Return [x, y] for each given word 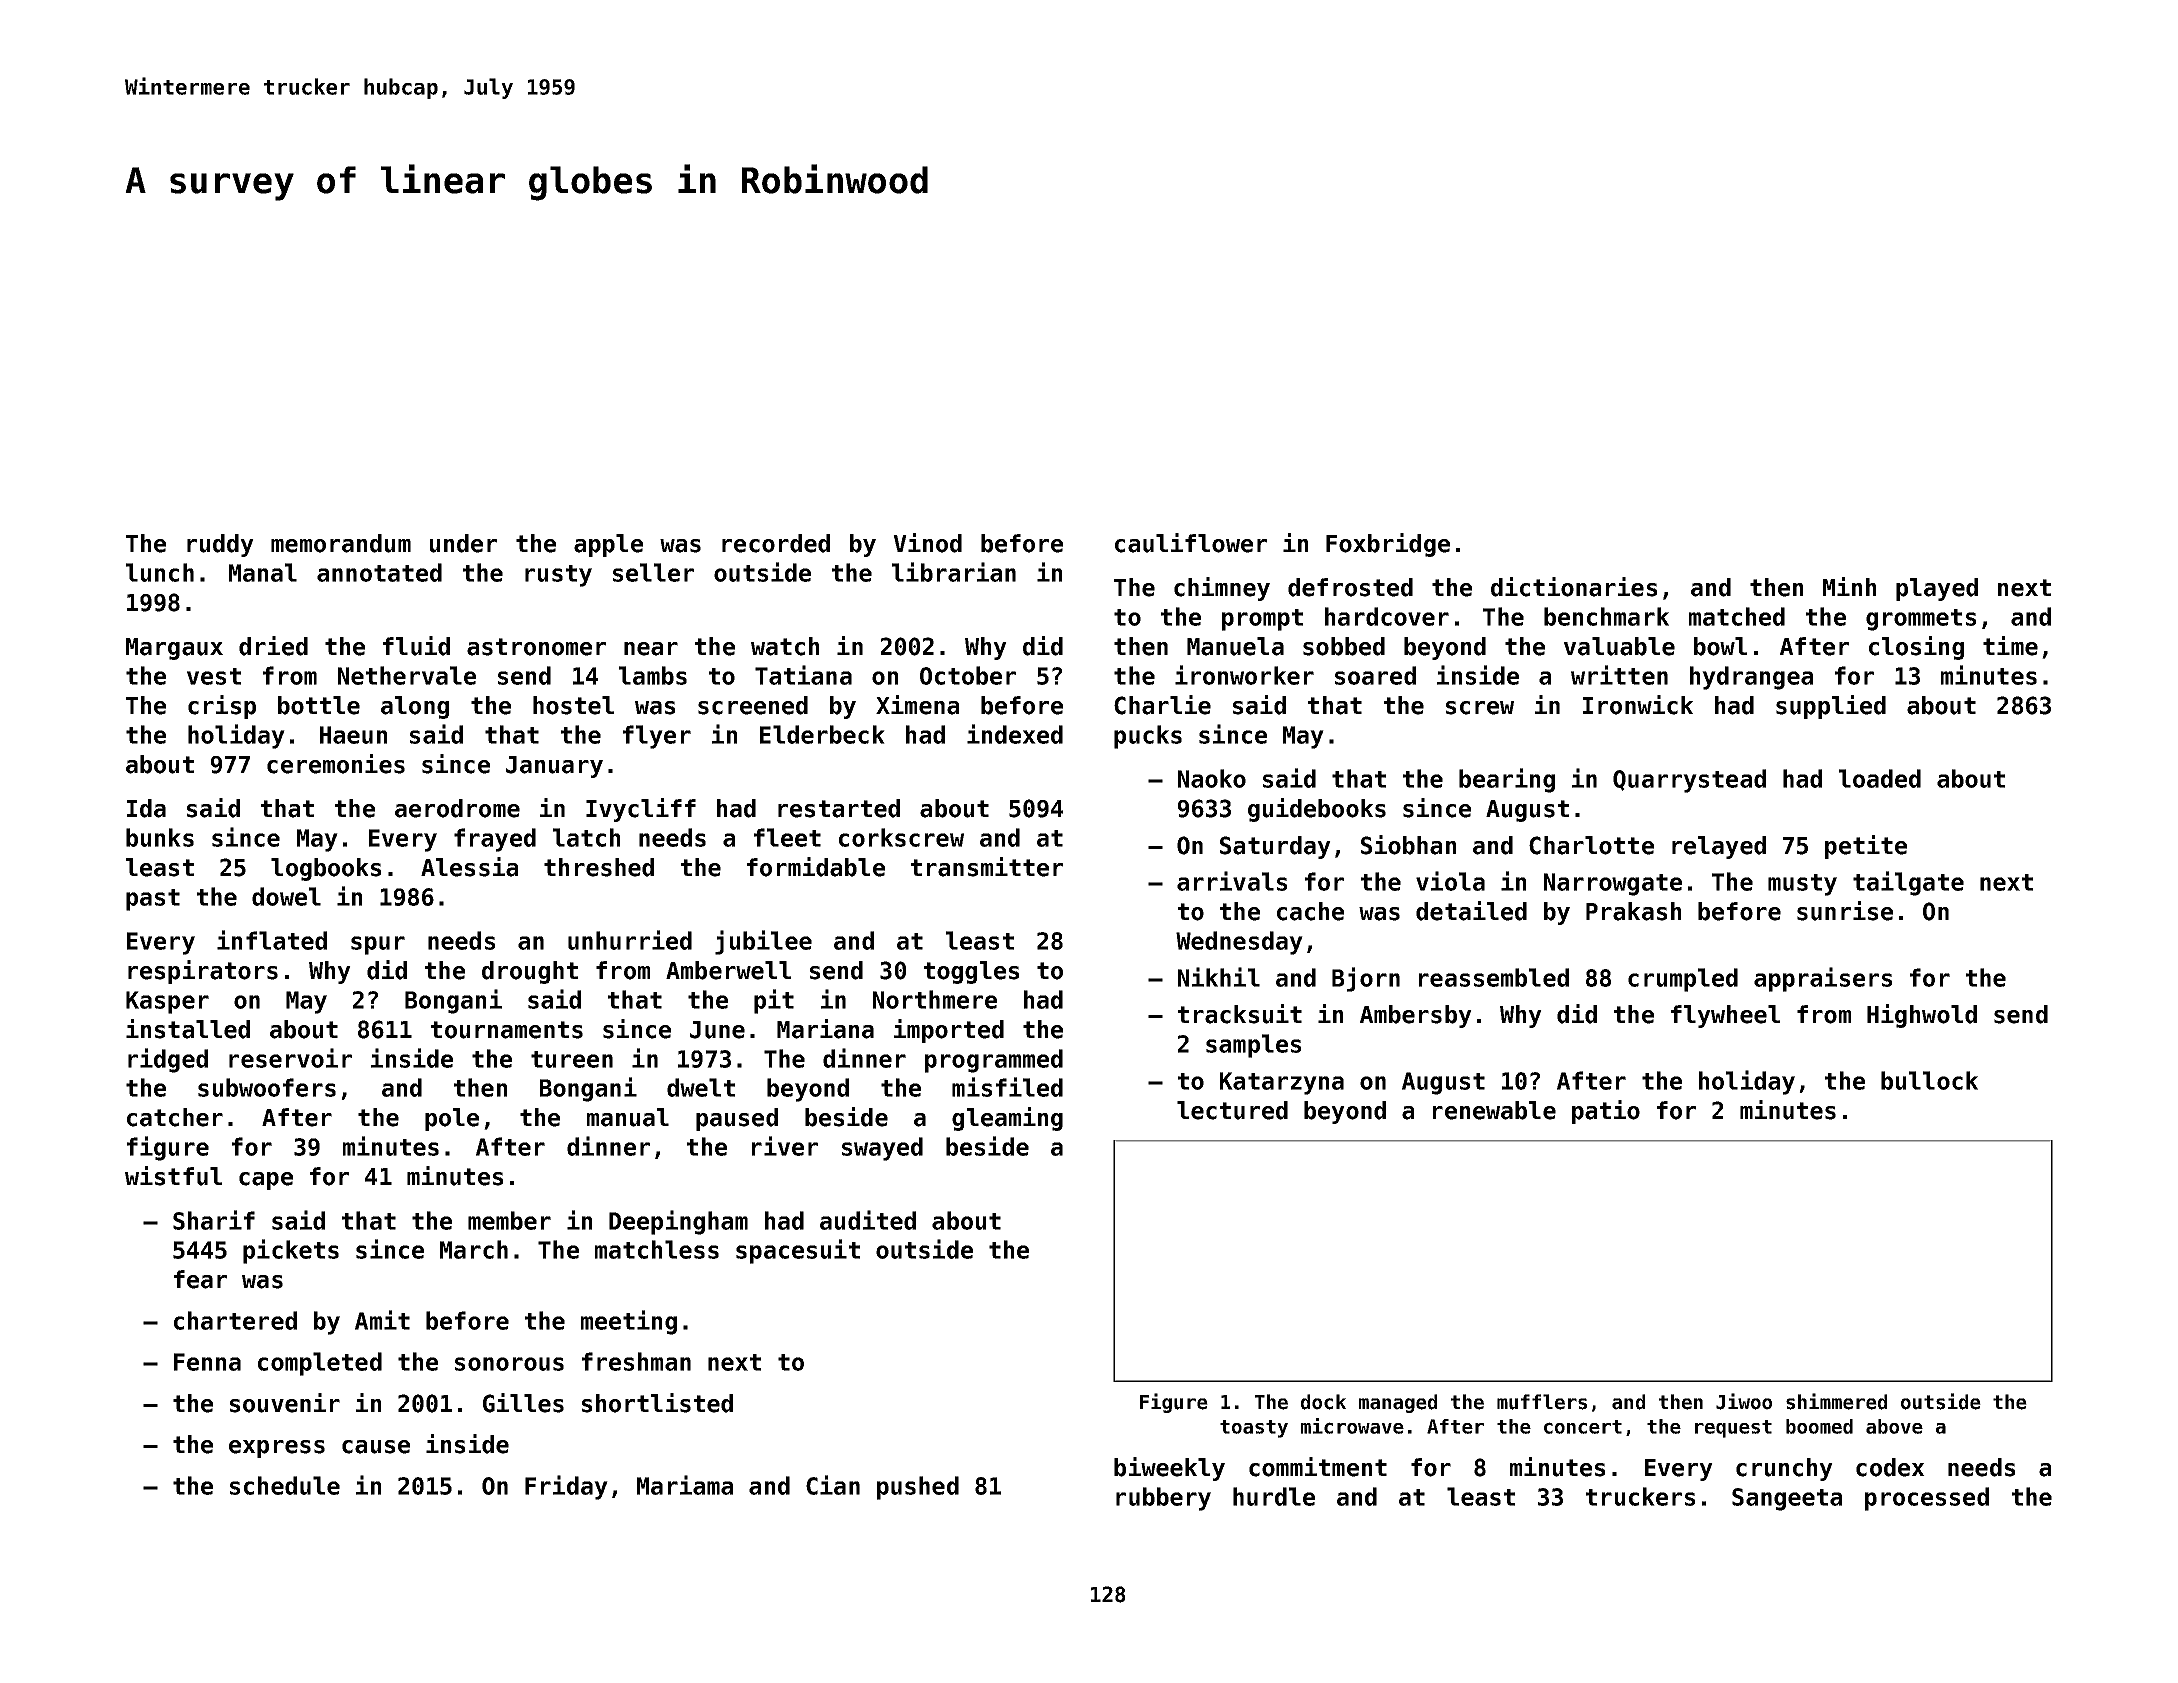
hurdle [1274, 1496]
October [968, 675]
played [1937, 589]
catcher [175, 1117]
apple [608, 545]
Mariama [685, 1485]
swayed [882, 1149]
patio [1606, 1112]
